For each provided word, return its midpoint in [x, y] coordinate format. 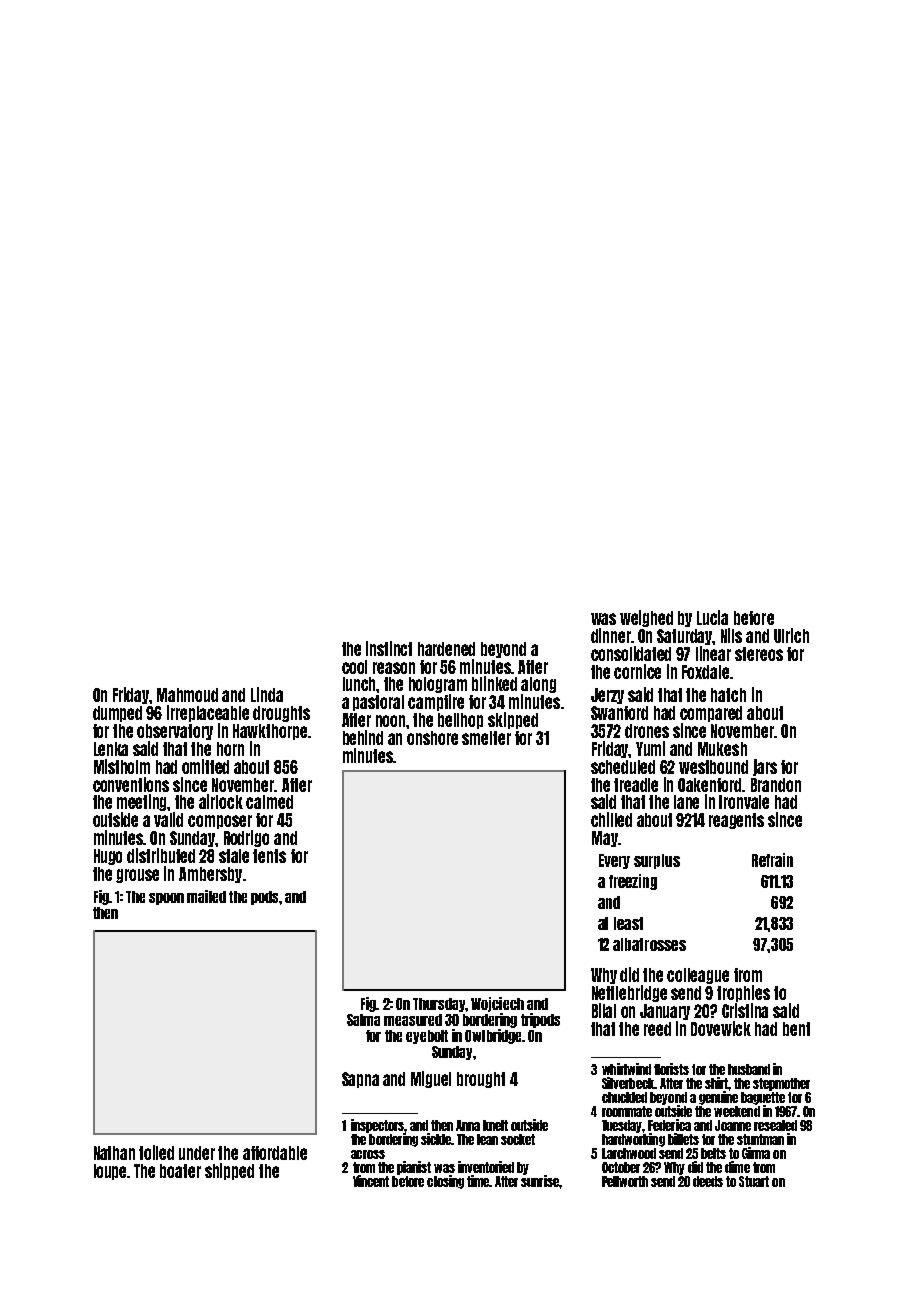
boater [180, 1171]
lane [686, 802]
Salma [363, 1020]
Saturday [685, 637]
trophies [743, 993]
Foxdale [705, 672]
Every [614, 861]
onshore [432, 738]
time [478, 1181]
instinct [389, 648]
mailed [206, 896]
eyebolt [427, 1037]
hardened [446, 649]
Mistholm [122, 766]
